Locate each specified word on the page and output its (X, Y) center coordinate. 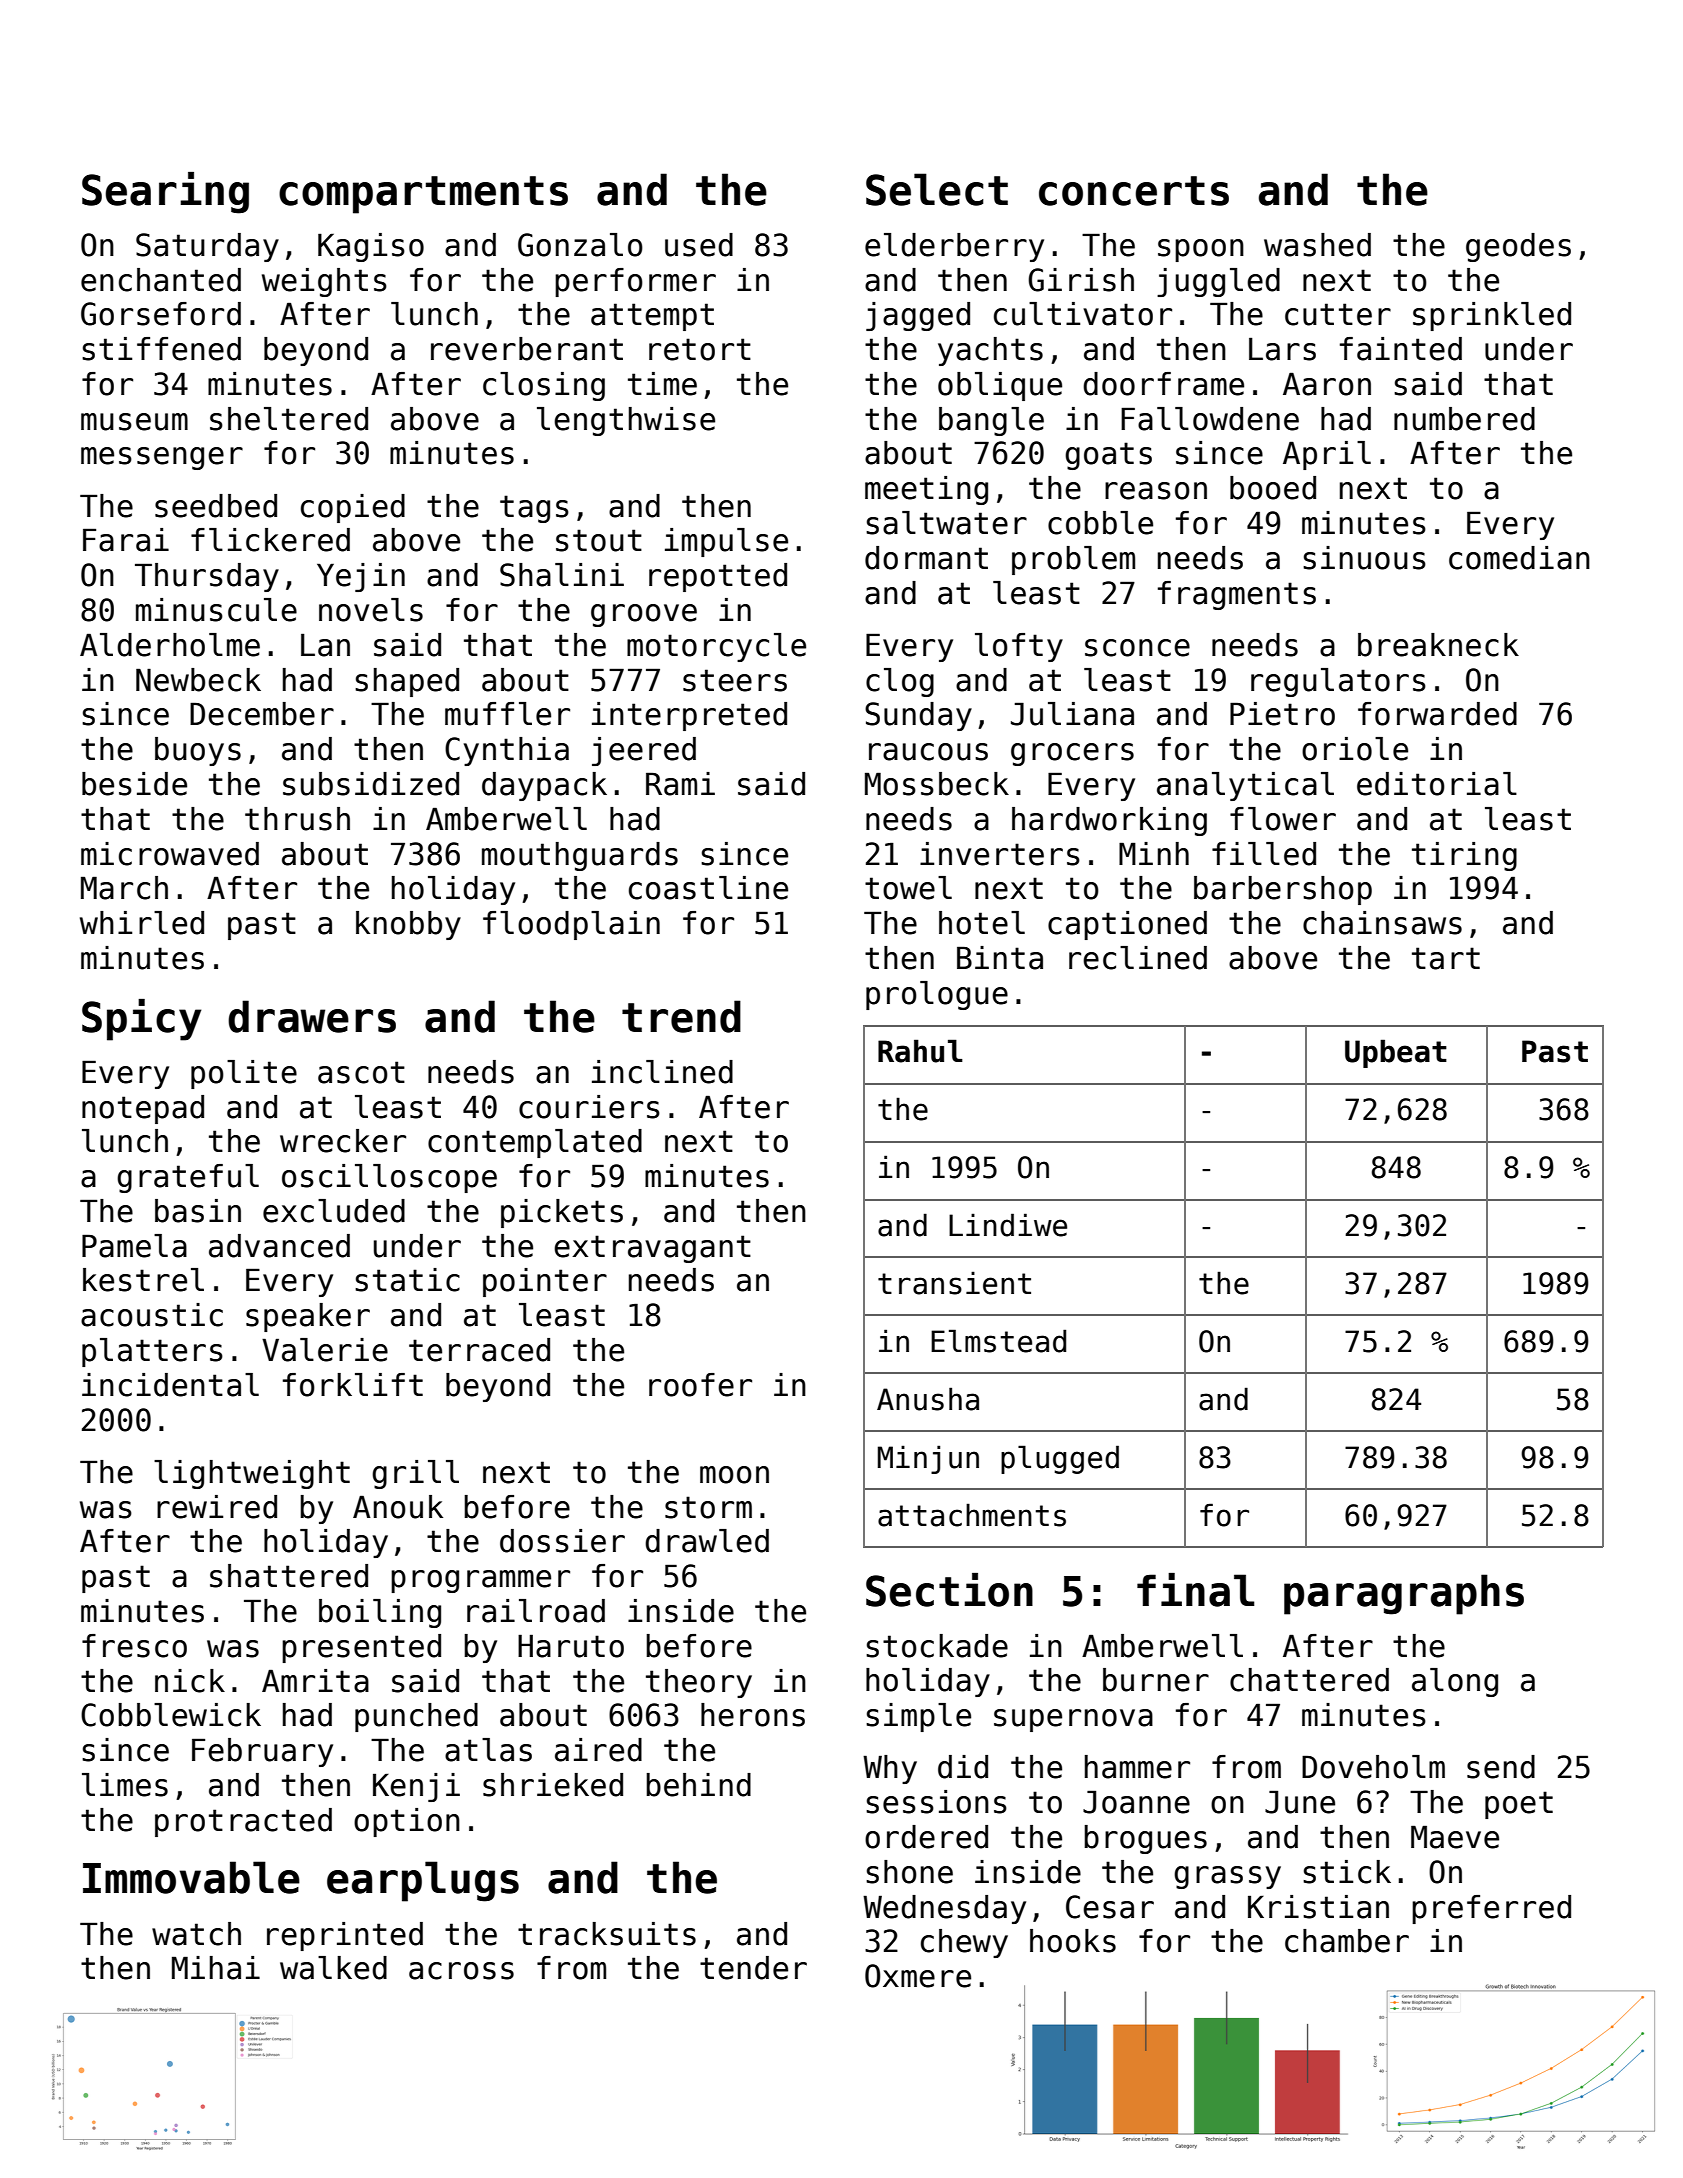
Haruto (571, 1646)
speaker (308, 1317)
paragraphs (1404, 1594)
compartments (423, 195)
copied (353, 508)
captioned (1127, 925)
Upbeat (1396, 1053)
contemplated (535, 1143)
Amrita (315, 1681)
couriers (589, 1107)
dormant (926, 558)
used (699, 245)
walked (333, 1968)
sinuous (1364, 558)
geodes (1518, 247)
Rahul (920, 1051)
